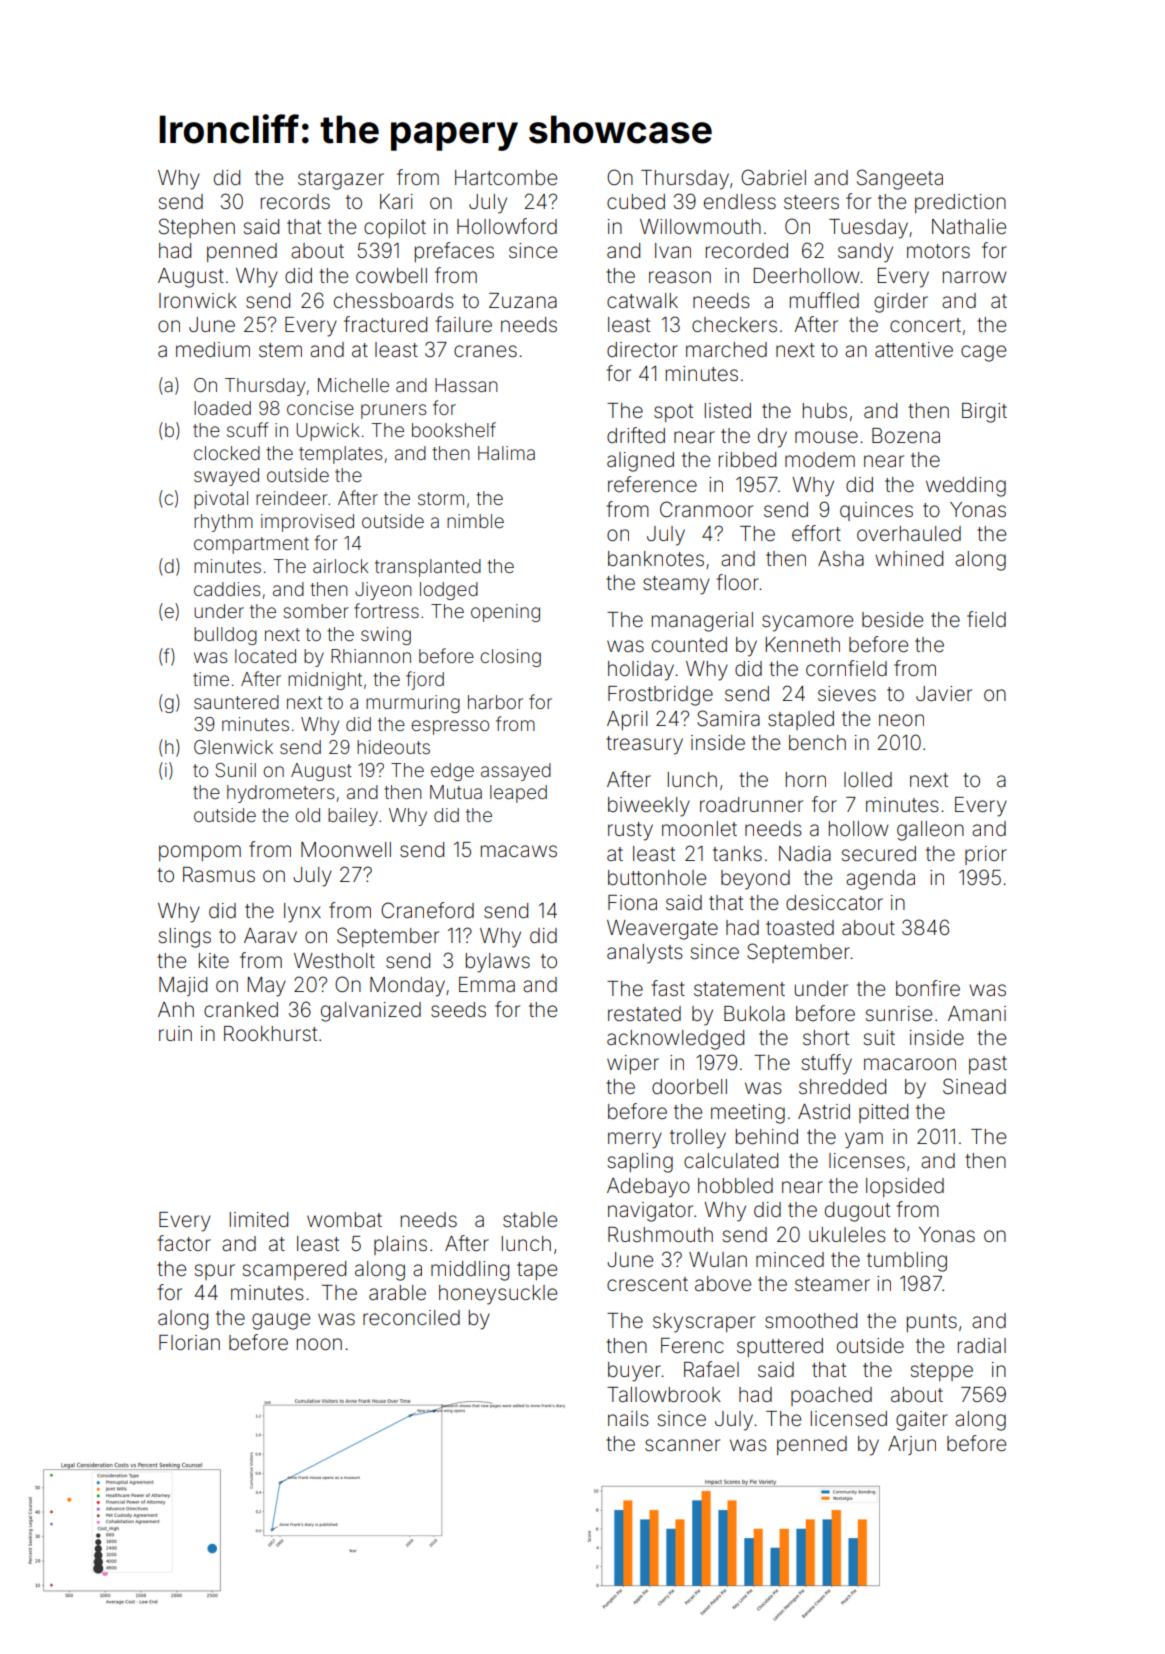 Image resolution: width=1165 pixels, height=1654 pixels. I want to click on Bozena, so click(906, 436).
